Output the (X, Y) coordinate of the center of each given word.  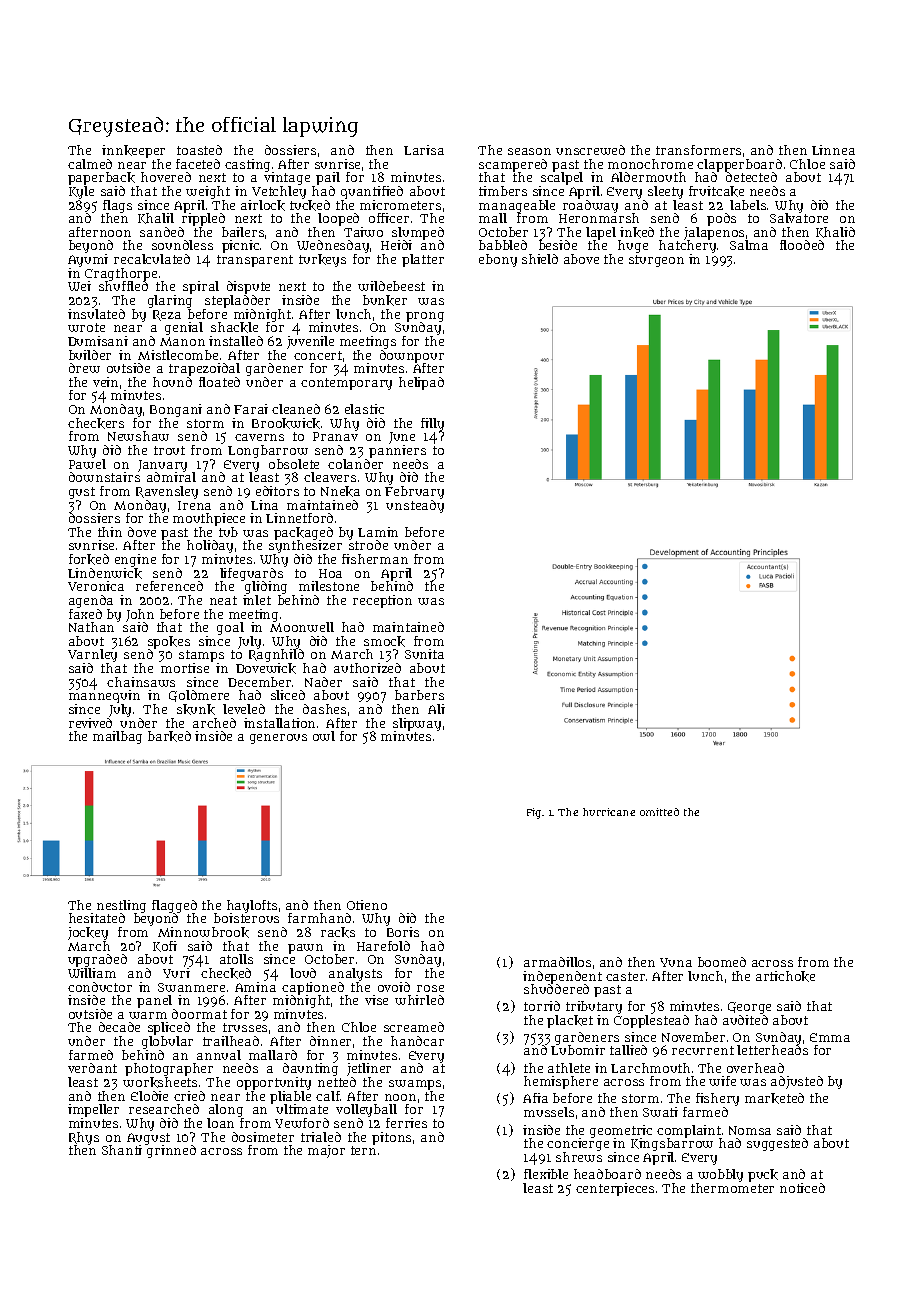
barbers (419, 695)
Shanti (122, 1150)
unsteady (415, 506)
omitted (659, 812)
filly (432, 425)
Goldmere (199, 696)
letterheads (773, 1050)
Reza (167, 315)
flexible (546, 1174)
